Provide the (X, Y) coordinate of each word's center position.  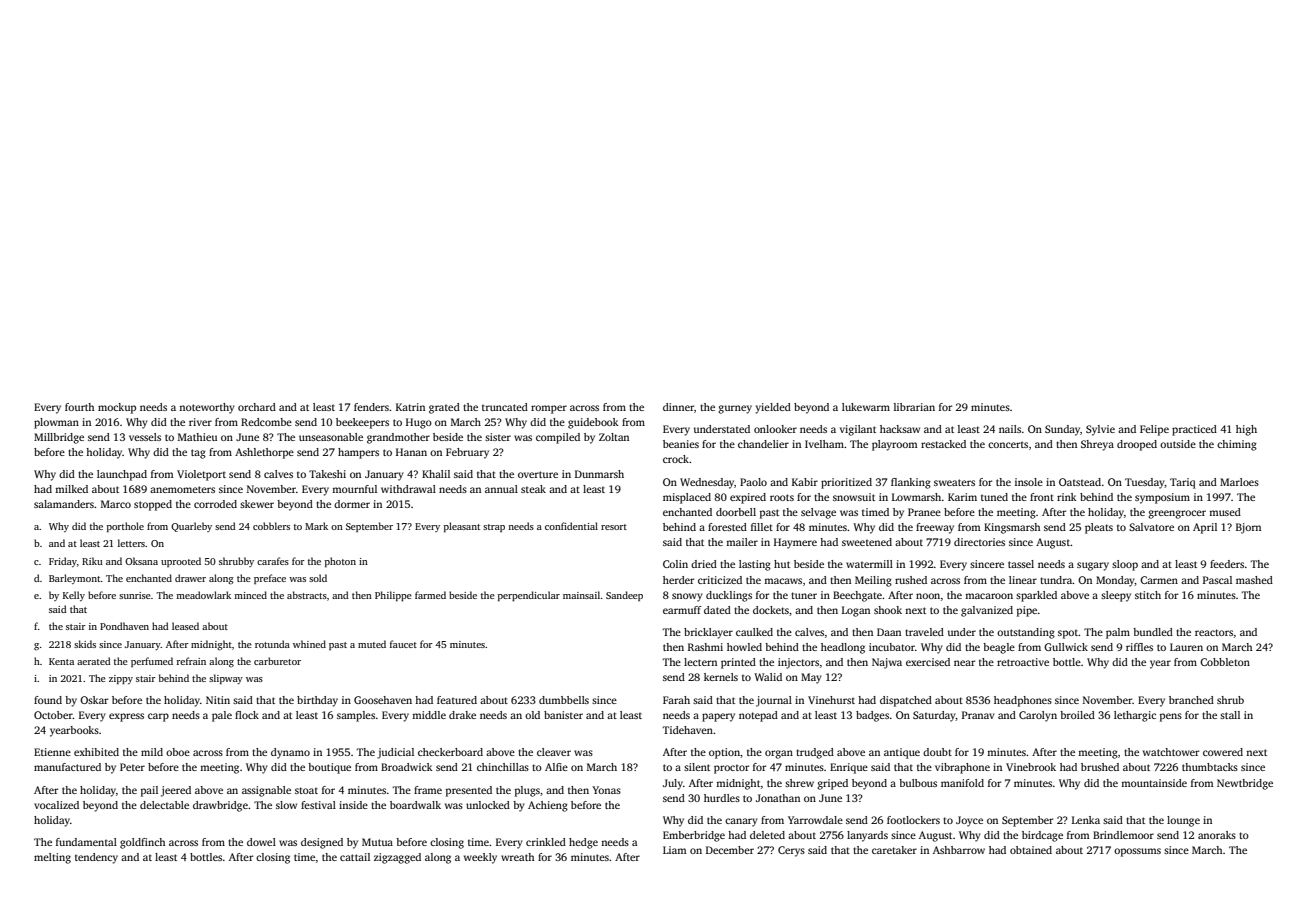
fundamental (86, 842)
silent (697, 767)
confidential (571, 526)
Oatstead (1080, 482)
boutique (329, 768)
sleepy (1116, 596)
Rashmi (705, 647)
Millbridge (59, 438)
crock (676, 459)
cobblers (271, 526)
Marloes (1239, 482)
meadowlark (203, 595)
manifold (962, 783)
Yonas (606, 790)
